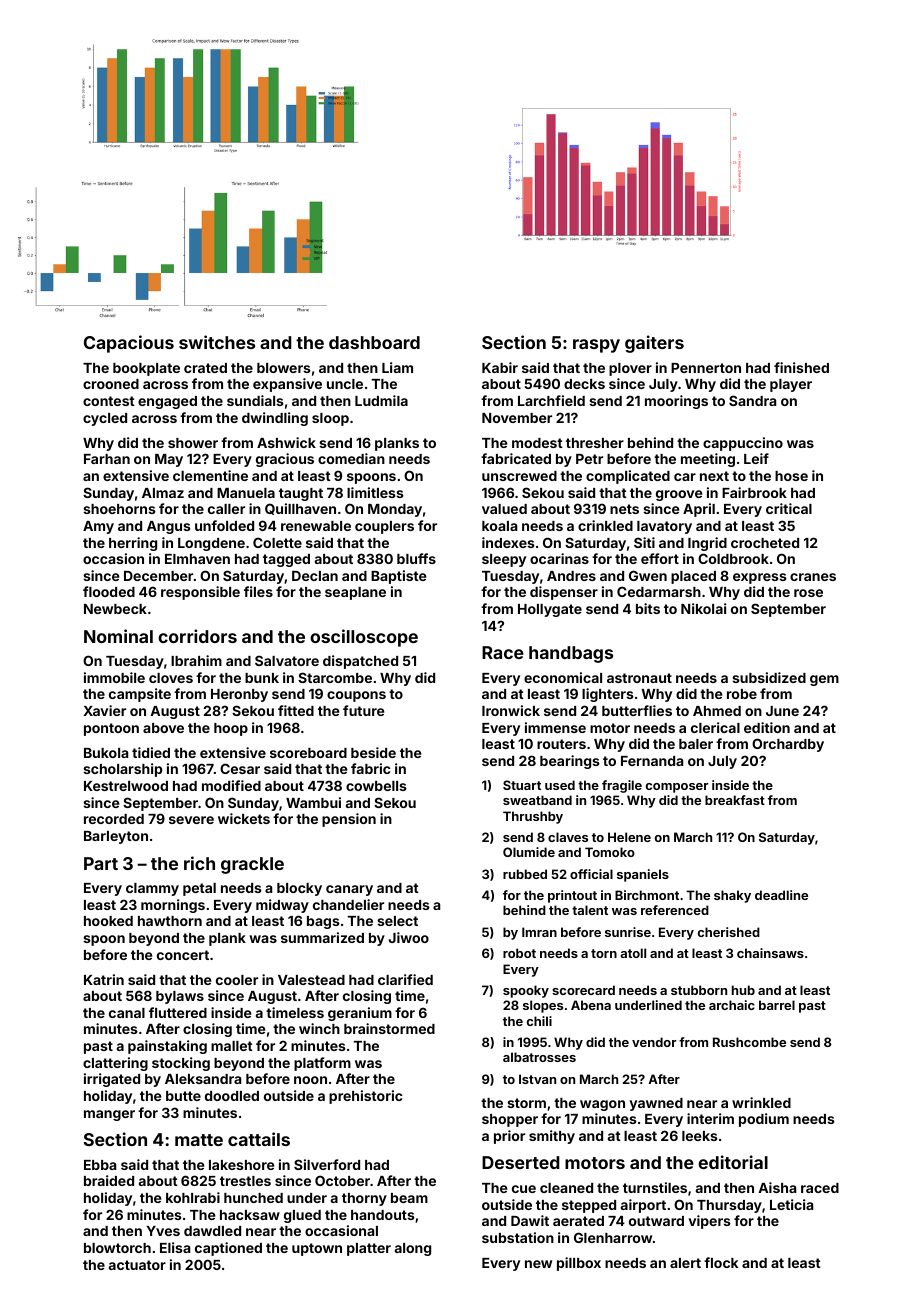  What do you see at coordinates (258, 591) in the document?
I see `files` at bounding box center [258, 591].
